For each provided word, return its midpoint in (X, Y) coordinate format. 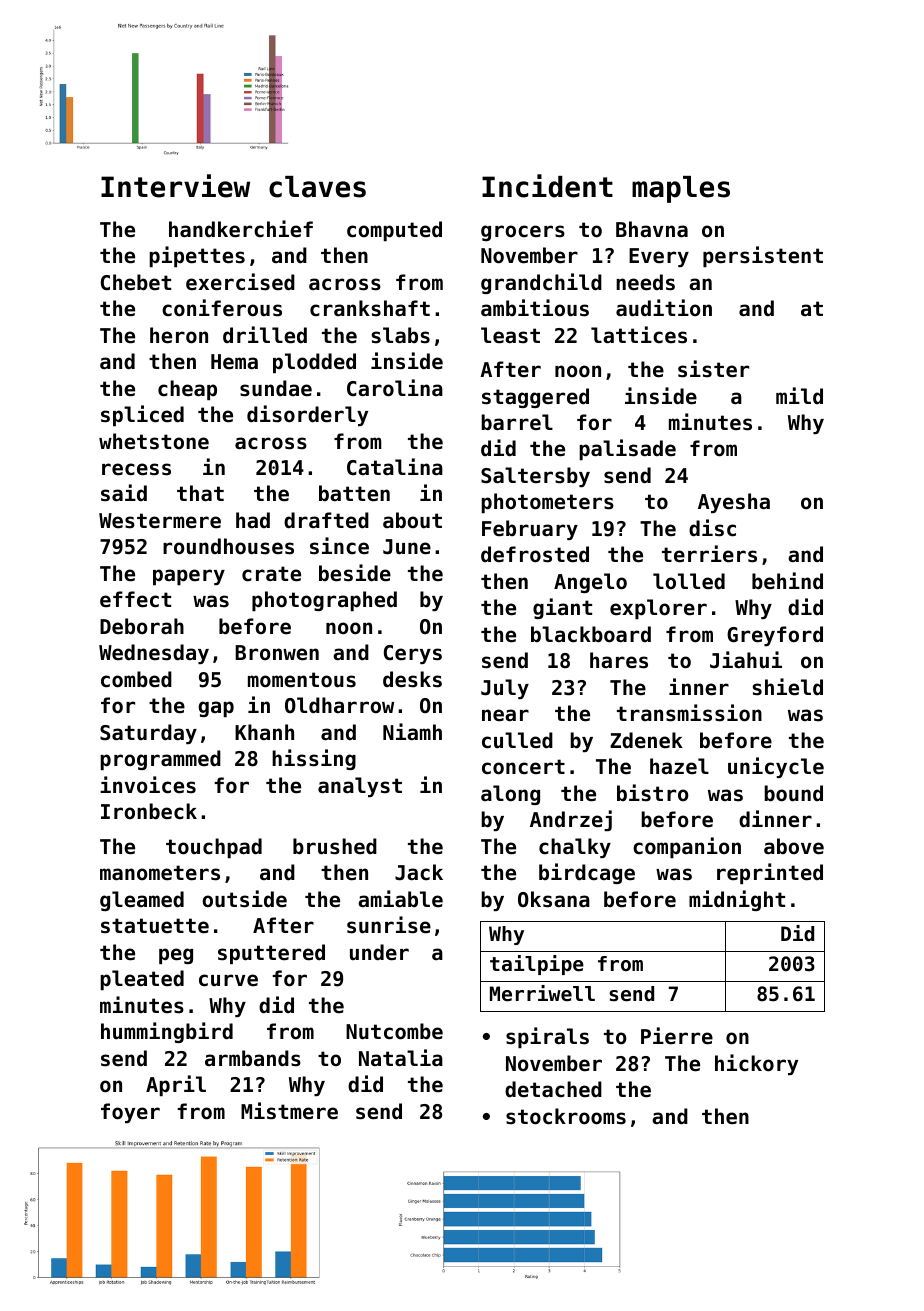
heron (179, 335)
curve (228, 980)
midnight (737, 900)
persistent (763, 256)
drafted (326, 520)
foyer (130, 1113)
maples (681, 189)
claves (317, 187)
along (510, 795)
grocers (523, 233)
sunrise (389, 925)
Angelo (590, 583)
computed (394, 231)
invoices (148, 785)
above (794, 846)
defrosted (535, 554)
